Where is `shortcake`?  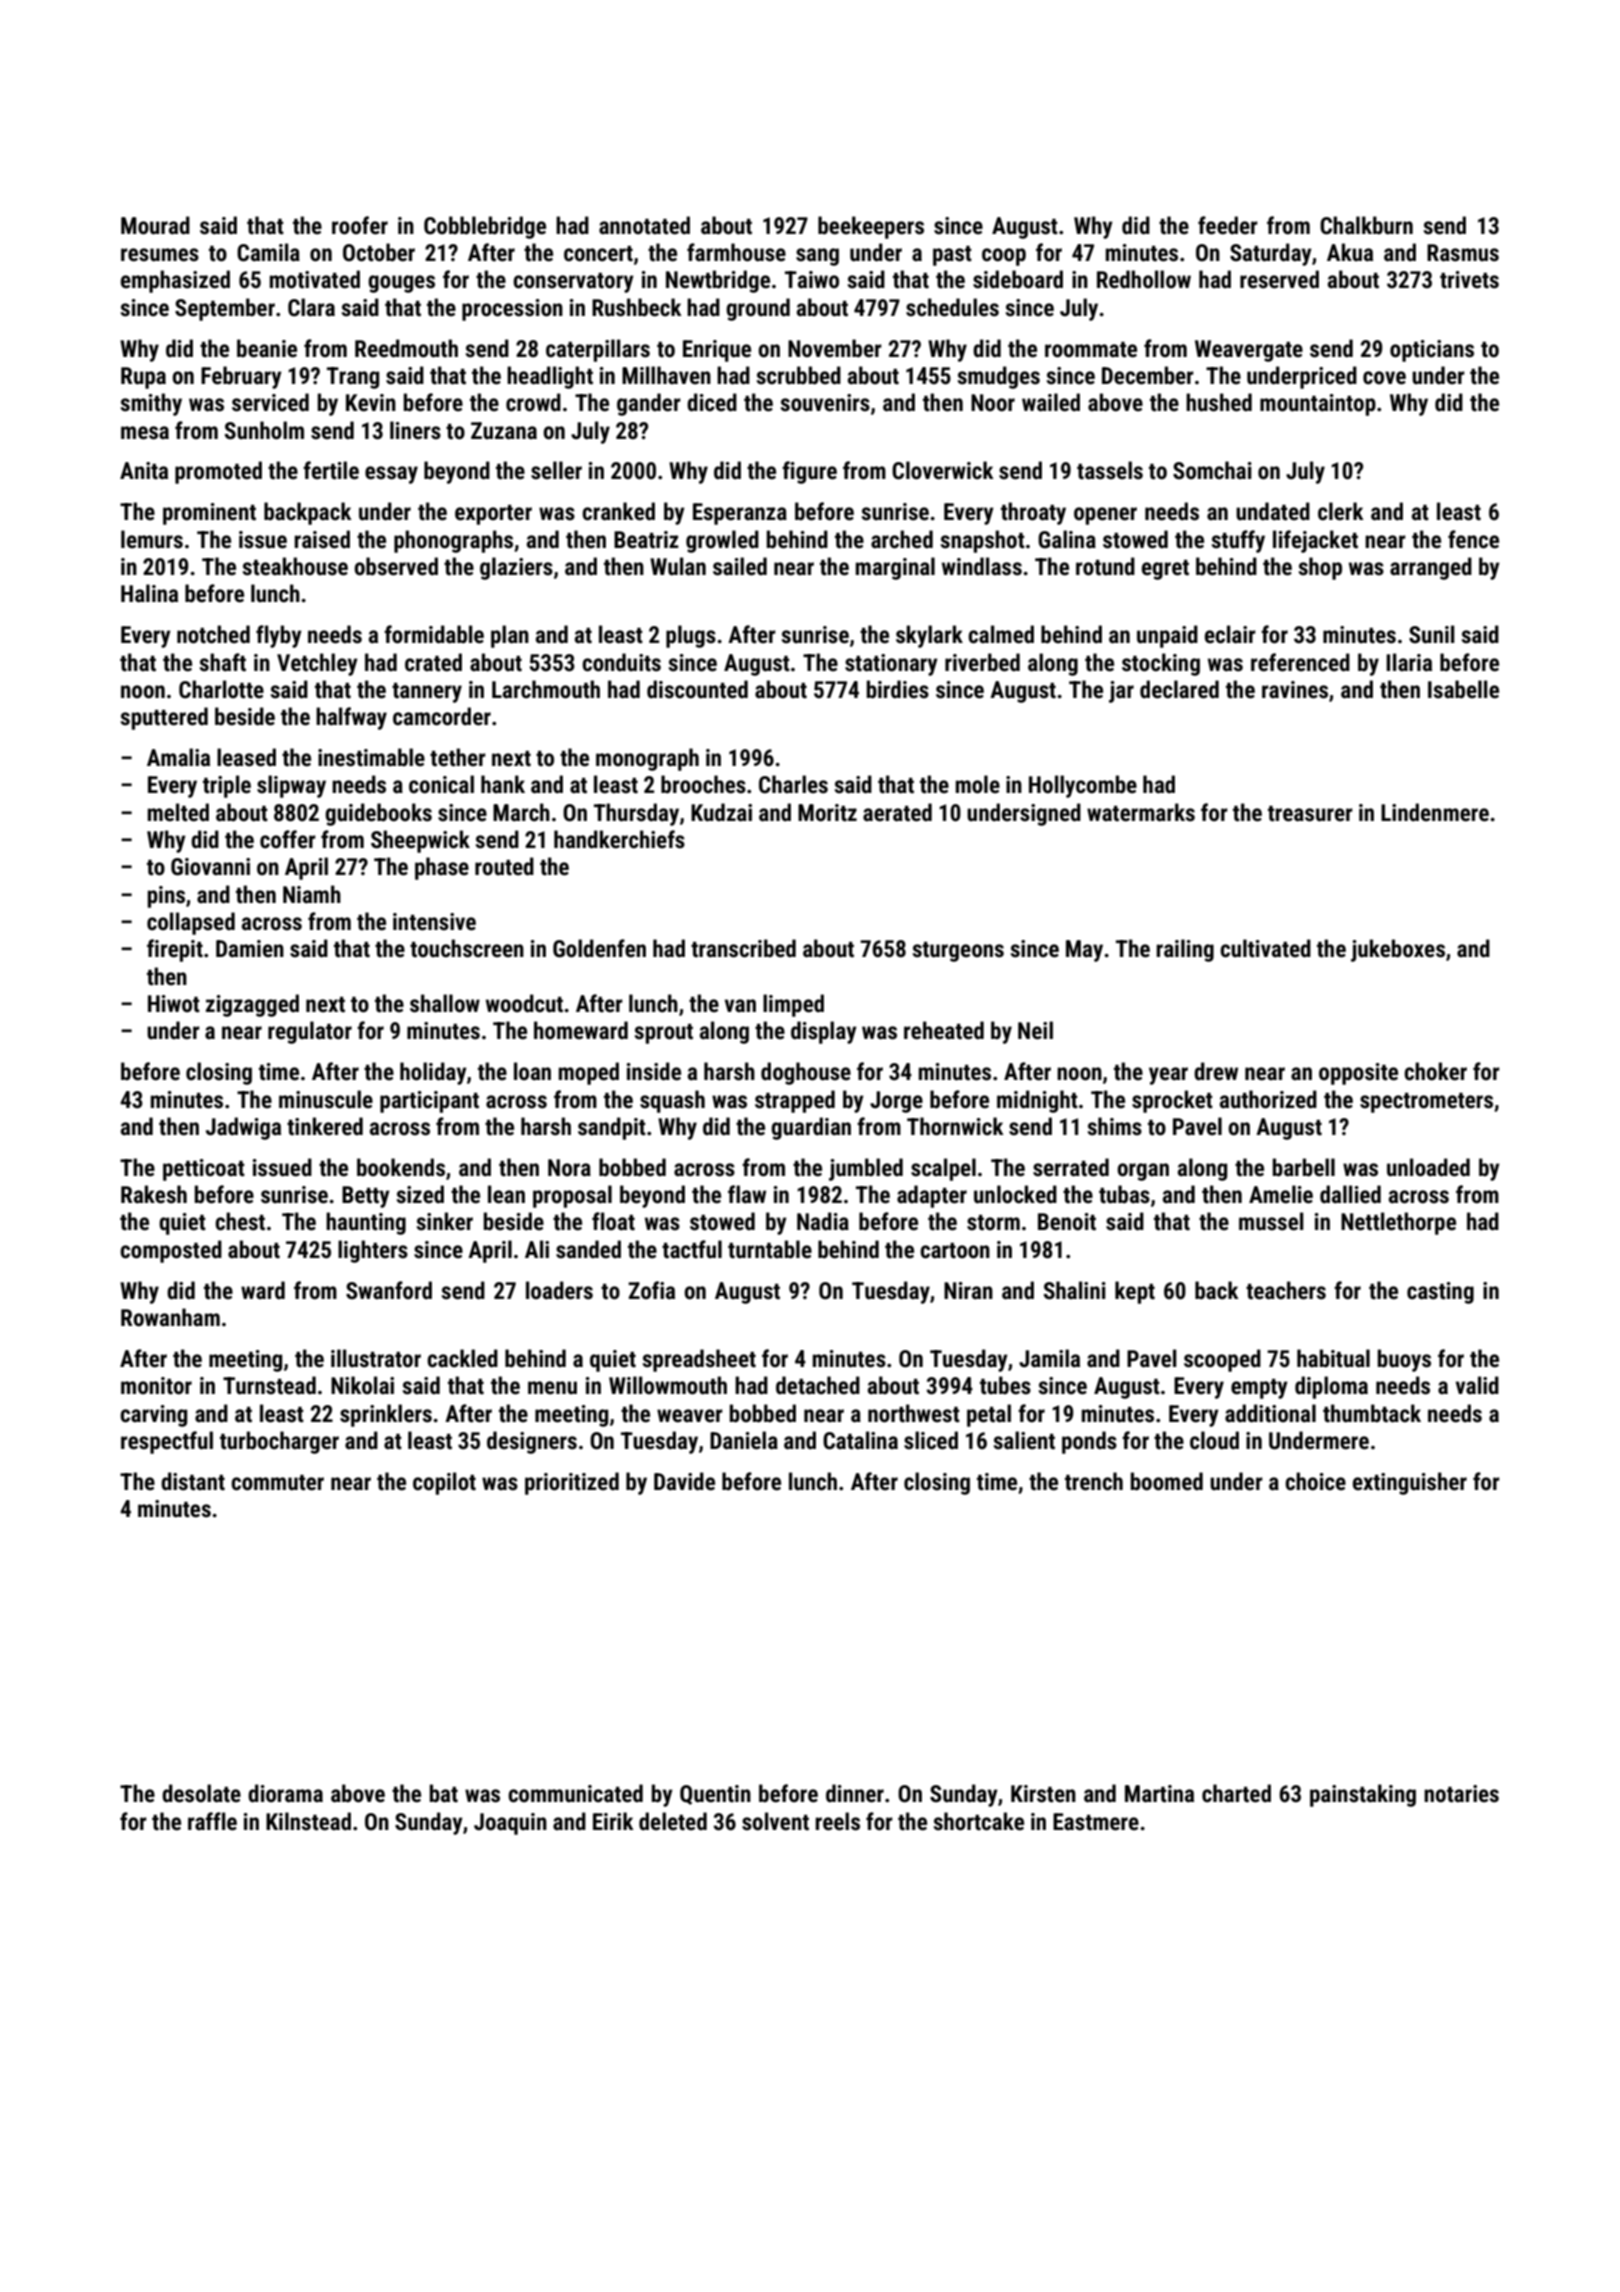 shortcake is located at coordinates (978, 1821).
